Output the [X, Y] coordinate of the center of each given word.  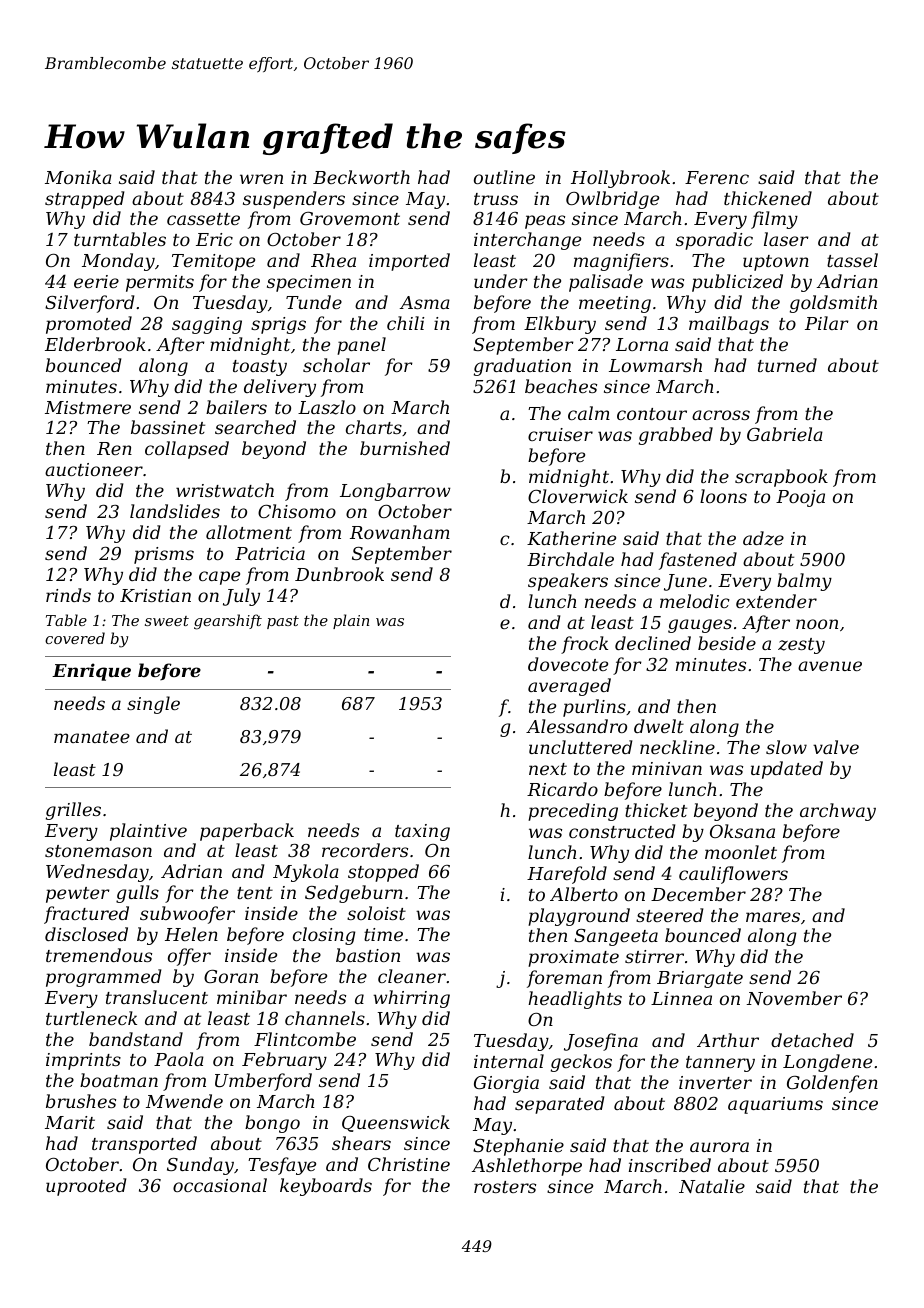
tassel [852, 260]
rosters [505, 1187]
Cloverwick [578, 496]
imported [409, 262]
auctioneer [94, 469]
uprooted [86, 1187]
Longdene [827, 1063]
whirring [411, 999]
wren [261, 179]
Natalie [712, 1186]
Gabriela [785, 434]
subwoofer [187, 915]
